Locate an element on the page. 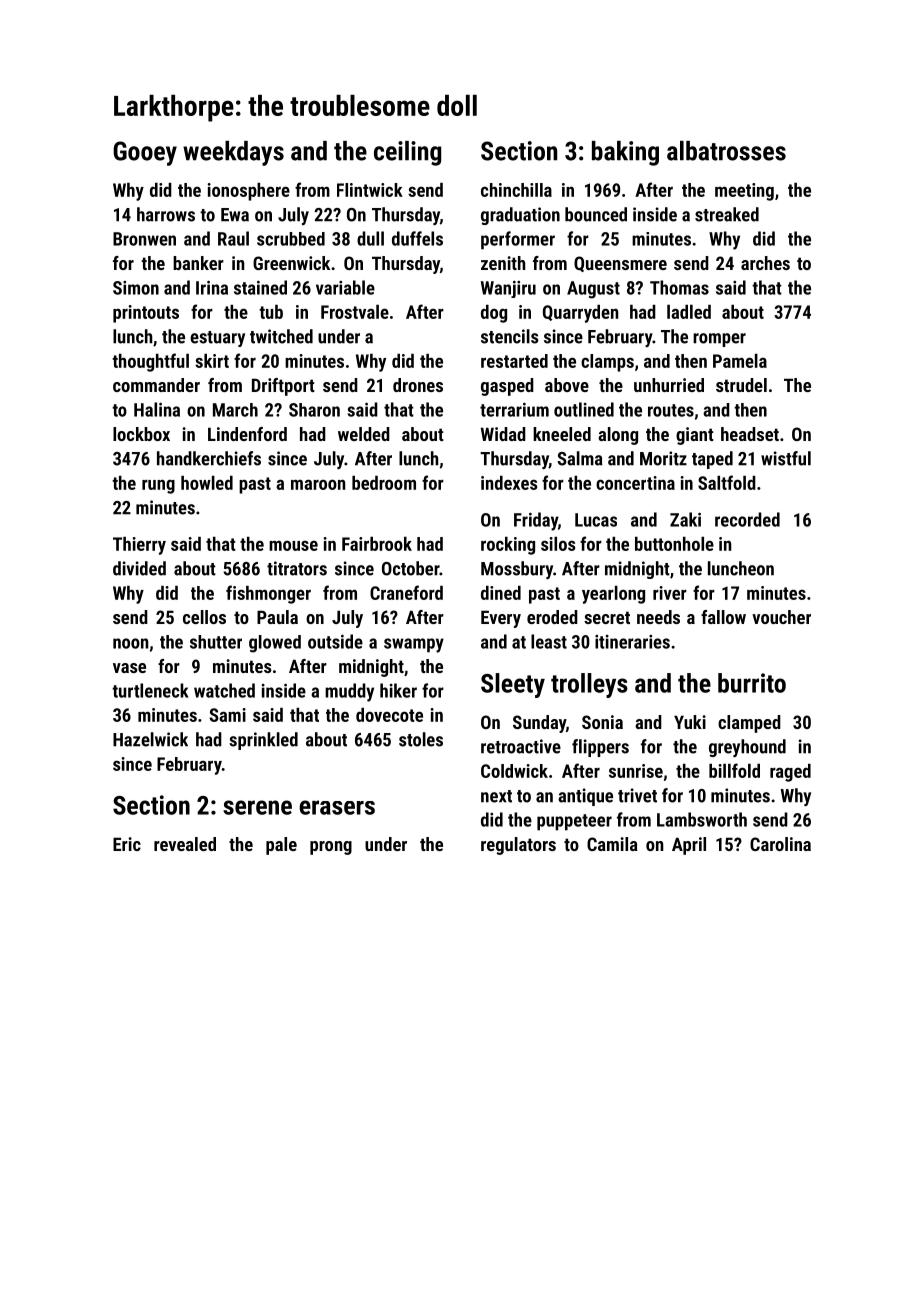 This image has width=924, height=1308. April is located at coordinates (689, 846).
